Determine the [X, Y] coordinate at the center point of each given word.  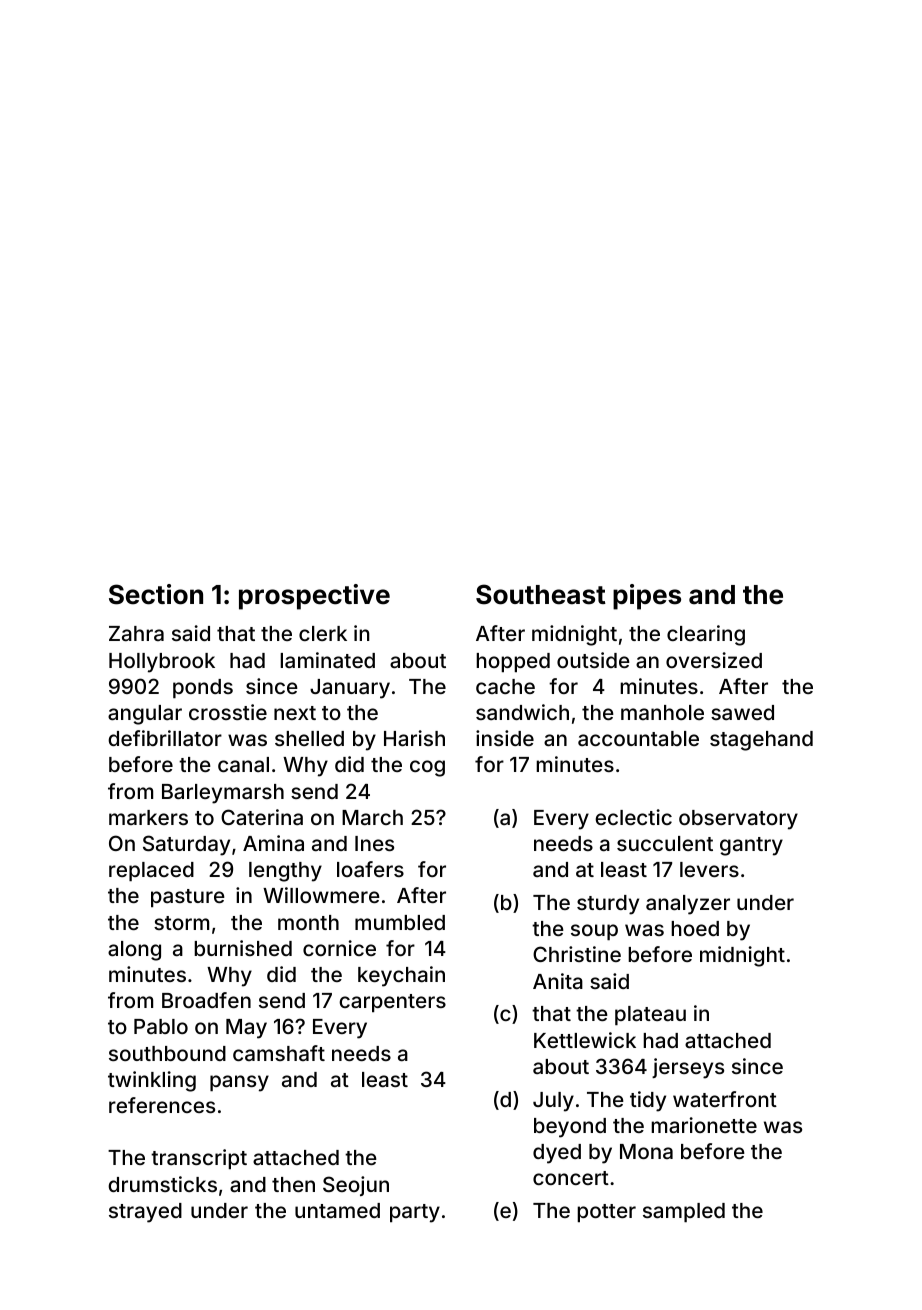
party [415, 1213]
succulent [665, 843]
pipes [647, 597]
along [134, 951]
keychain [401, 976]
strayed [145, 1213]
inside [505, 738]
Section [156, 594]
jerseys [688, 1068]
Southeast [541, 594]
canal [243, 764]
